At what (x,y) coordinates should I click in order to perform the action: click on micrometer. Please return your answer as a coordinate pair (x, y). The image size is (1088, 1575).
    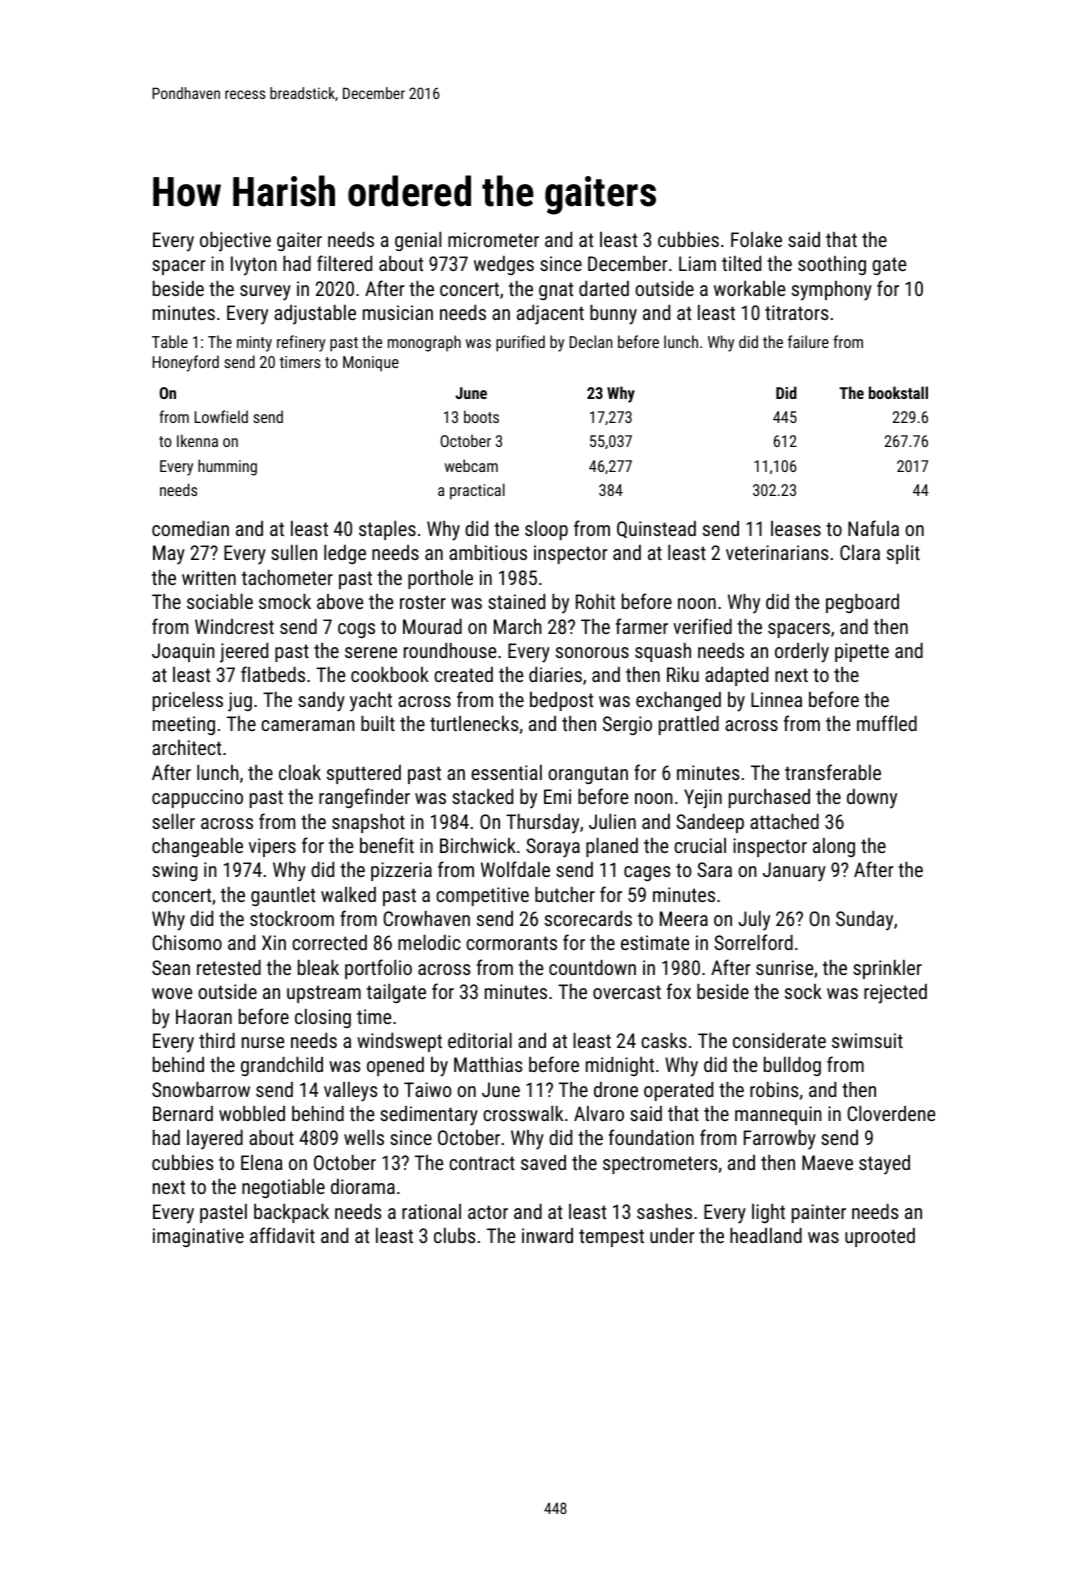
    Looking at the image, I should click on (493, 239).
